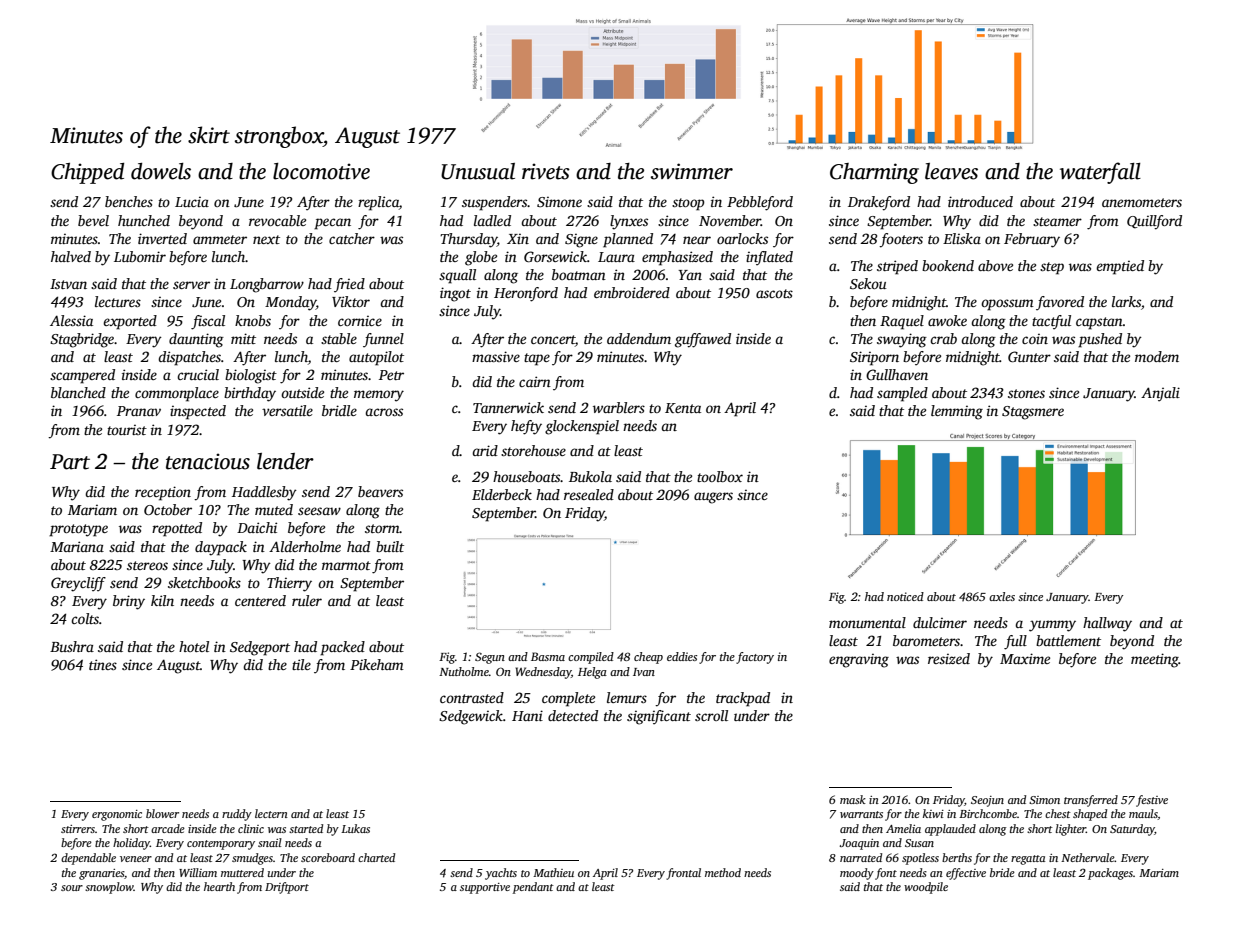  I want to click on Part, so click(70, 462).
